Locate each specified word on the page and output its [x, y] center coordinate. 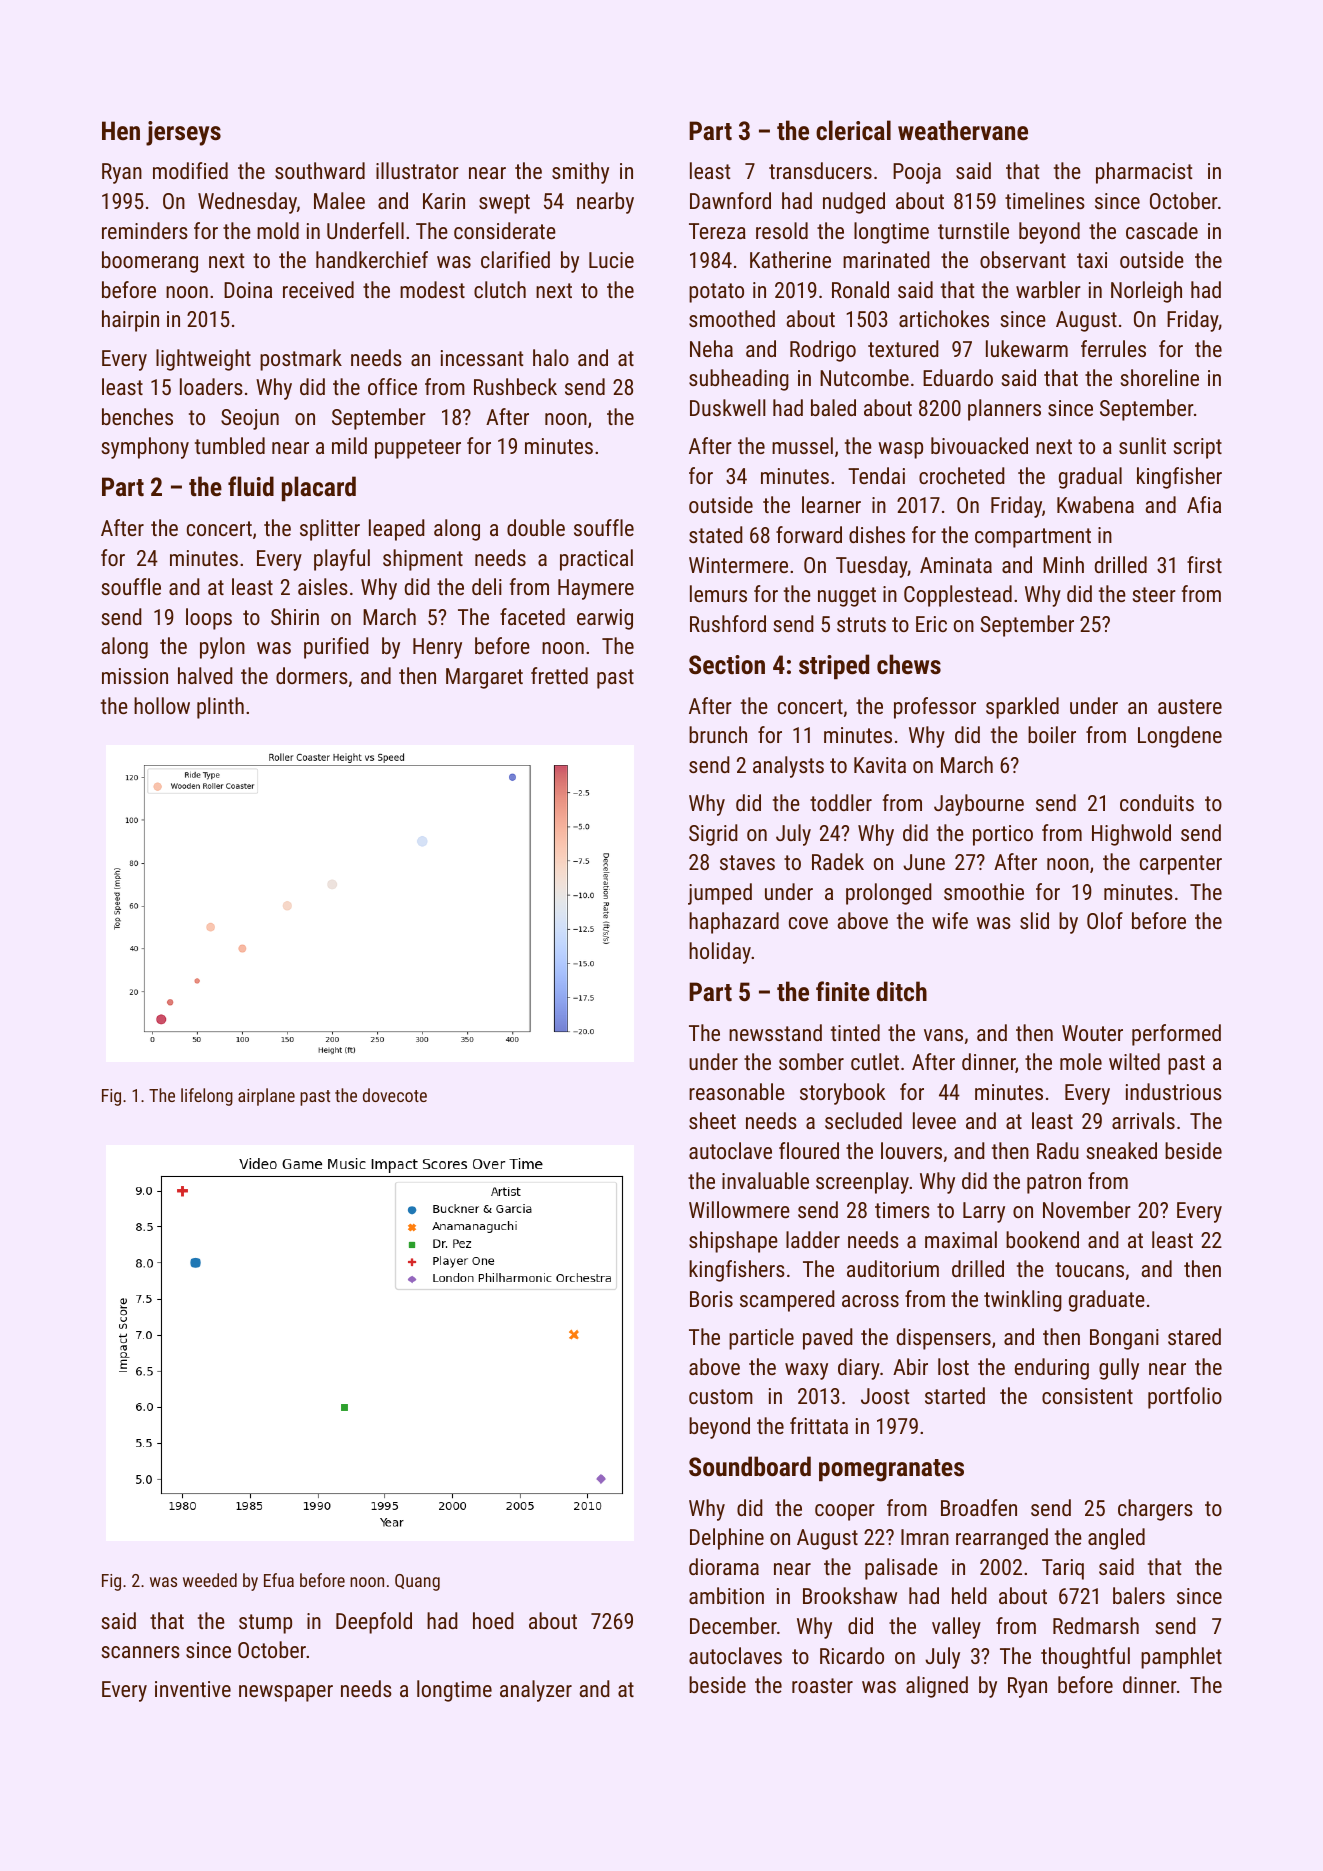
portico [1003, 835]
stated [716, 534]
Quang [417, 1582]
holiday [720, 953]
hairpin [130, 321]
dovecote [395, 1095]
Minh [1063, 564]
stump [265, 1624]
